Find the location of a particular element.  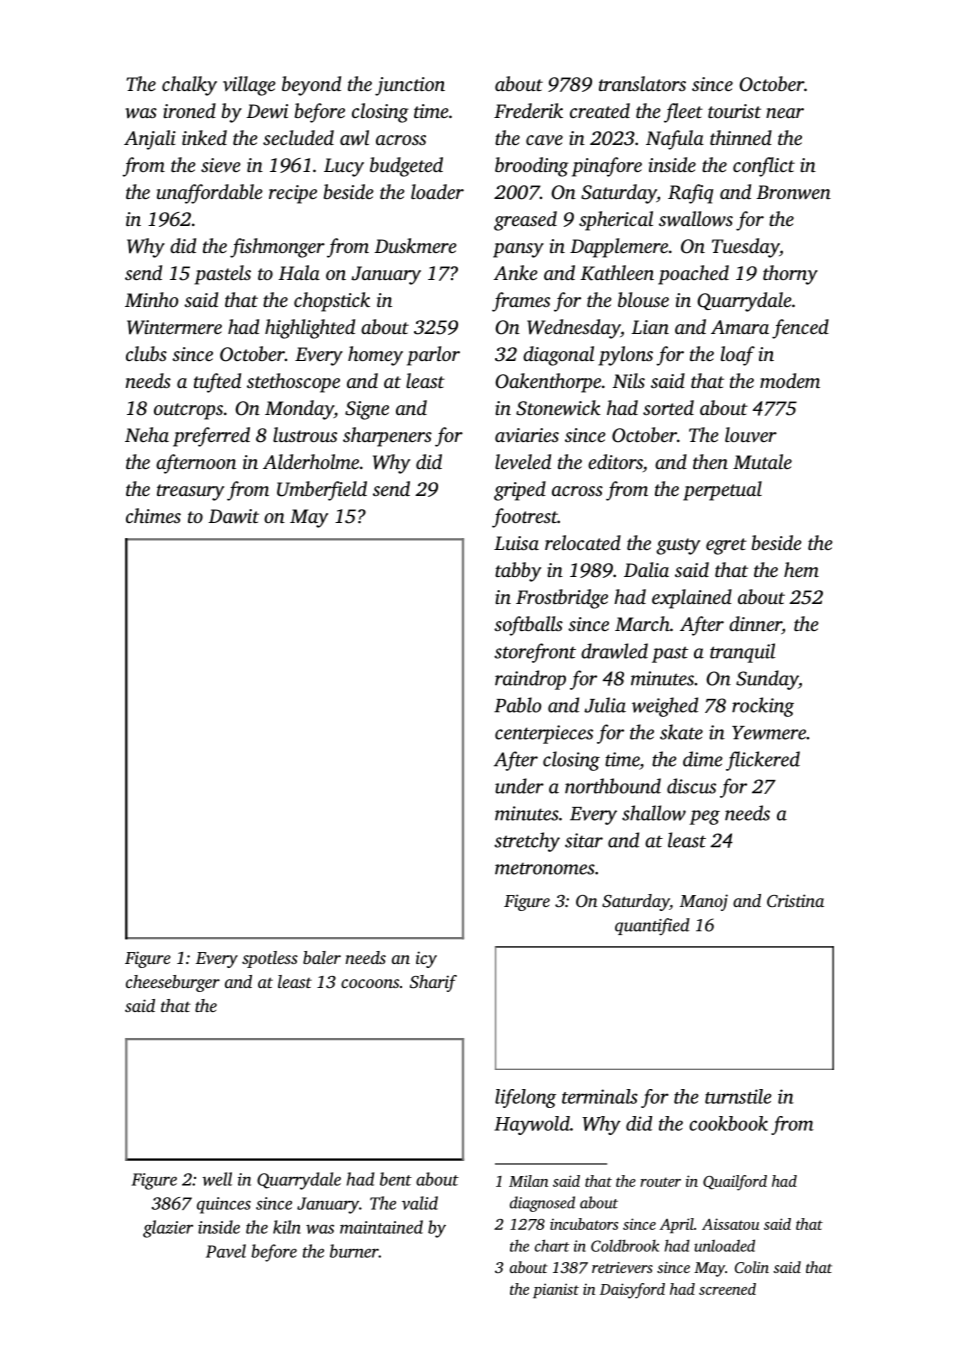

turnstile is located at coordinates (738, 1096).
